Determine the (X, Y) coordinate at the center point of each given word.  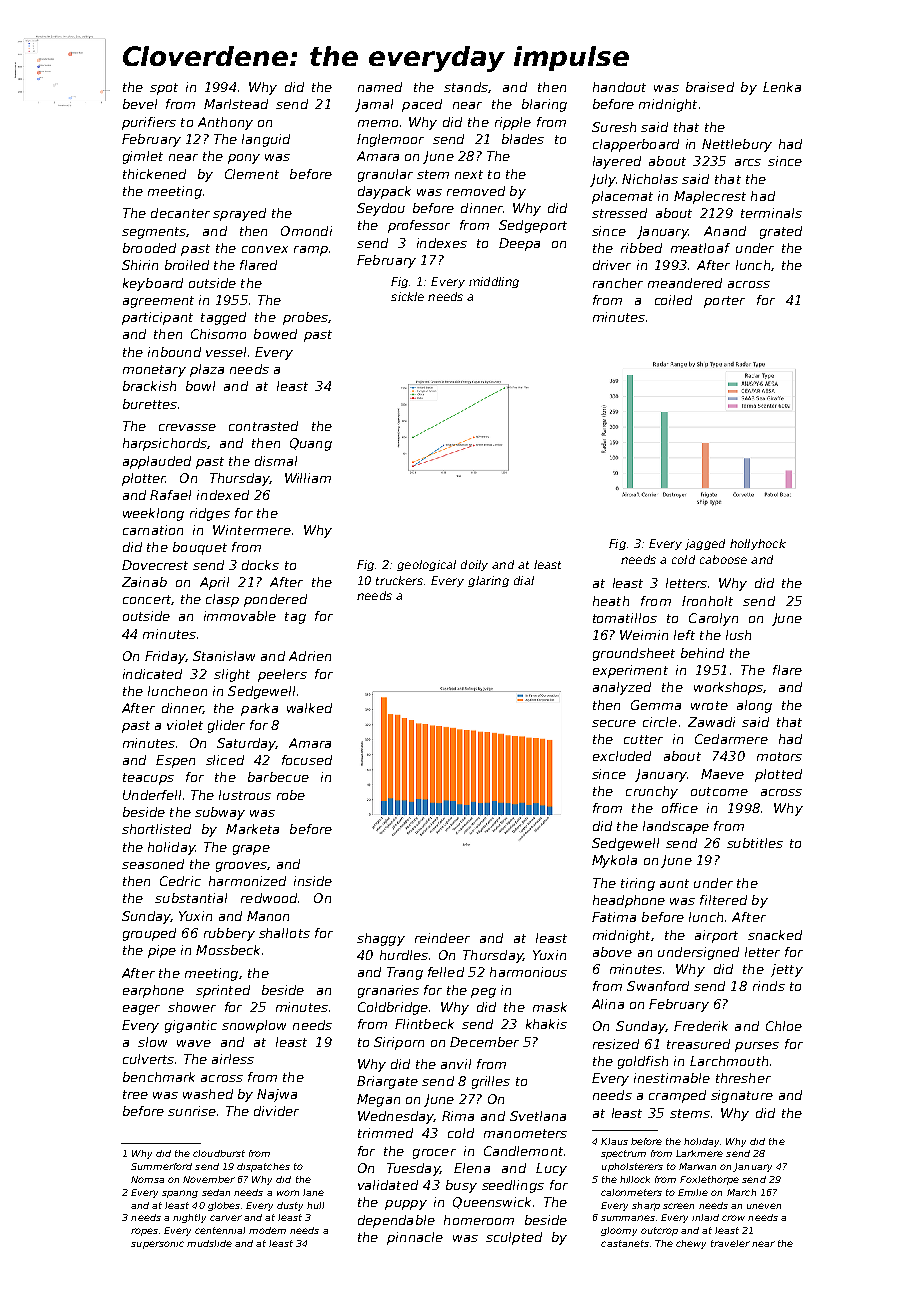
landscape (676, 827)
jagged (705, 544)
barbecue (278, 777)
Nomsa (147, 1179)
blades (523, 139)
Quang (311, 444)
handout (619, 87)
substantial (191, 898)
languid (266, 140)
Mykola (614, 861)
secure (614, 723)
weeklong (153, 514)
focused (307, 760)
